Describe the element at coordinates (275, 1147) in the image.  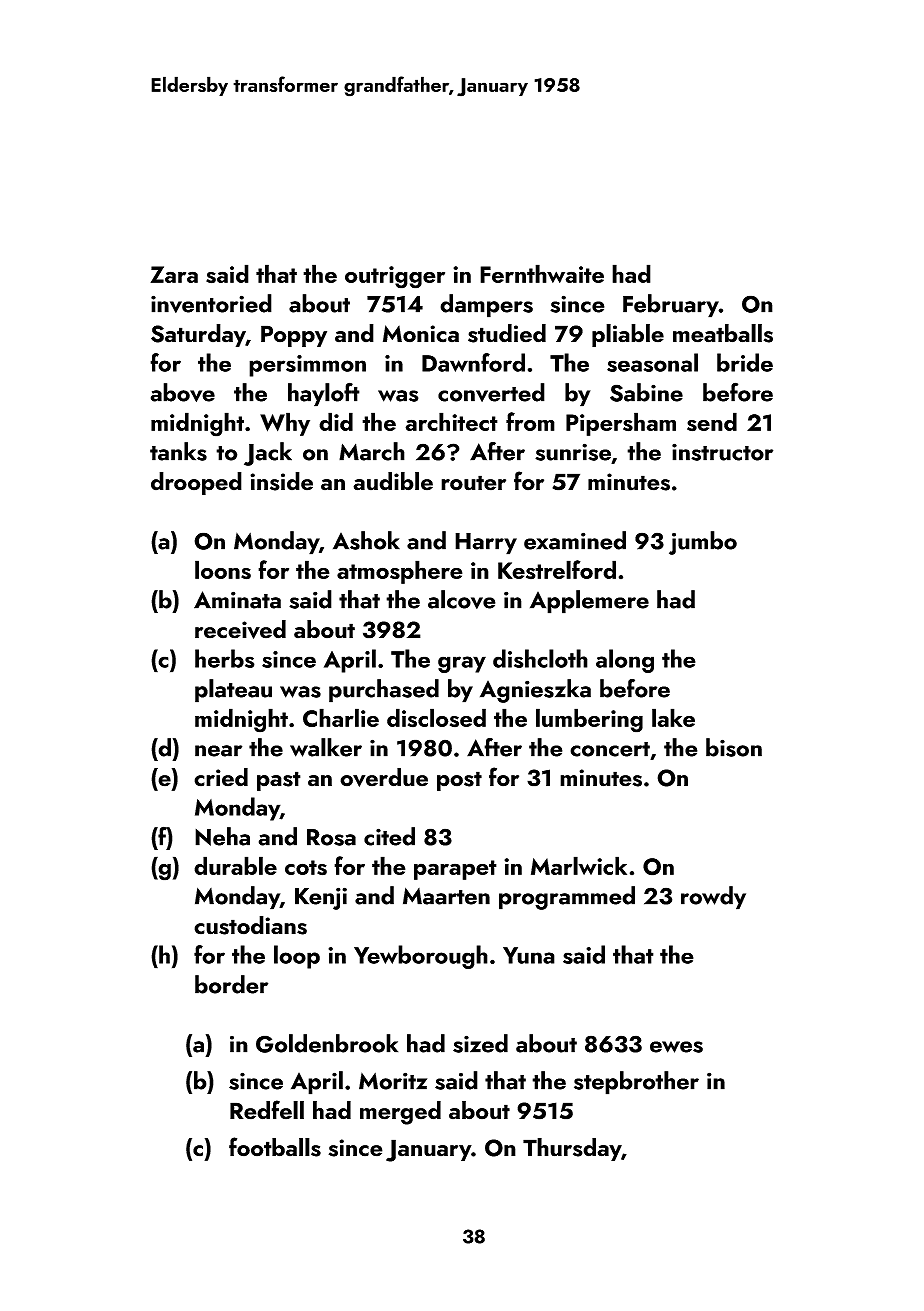
I see `footballs` at that location.
